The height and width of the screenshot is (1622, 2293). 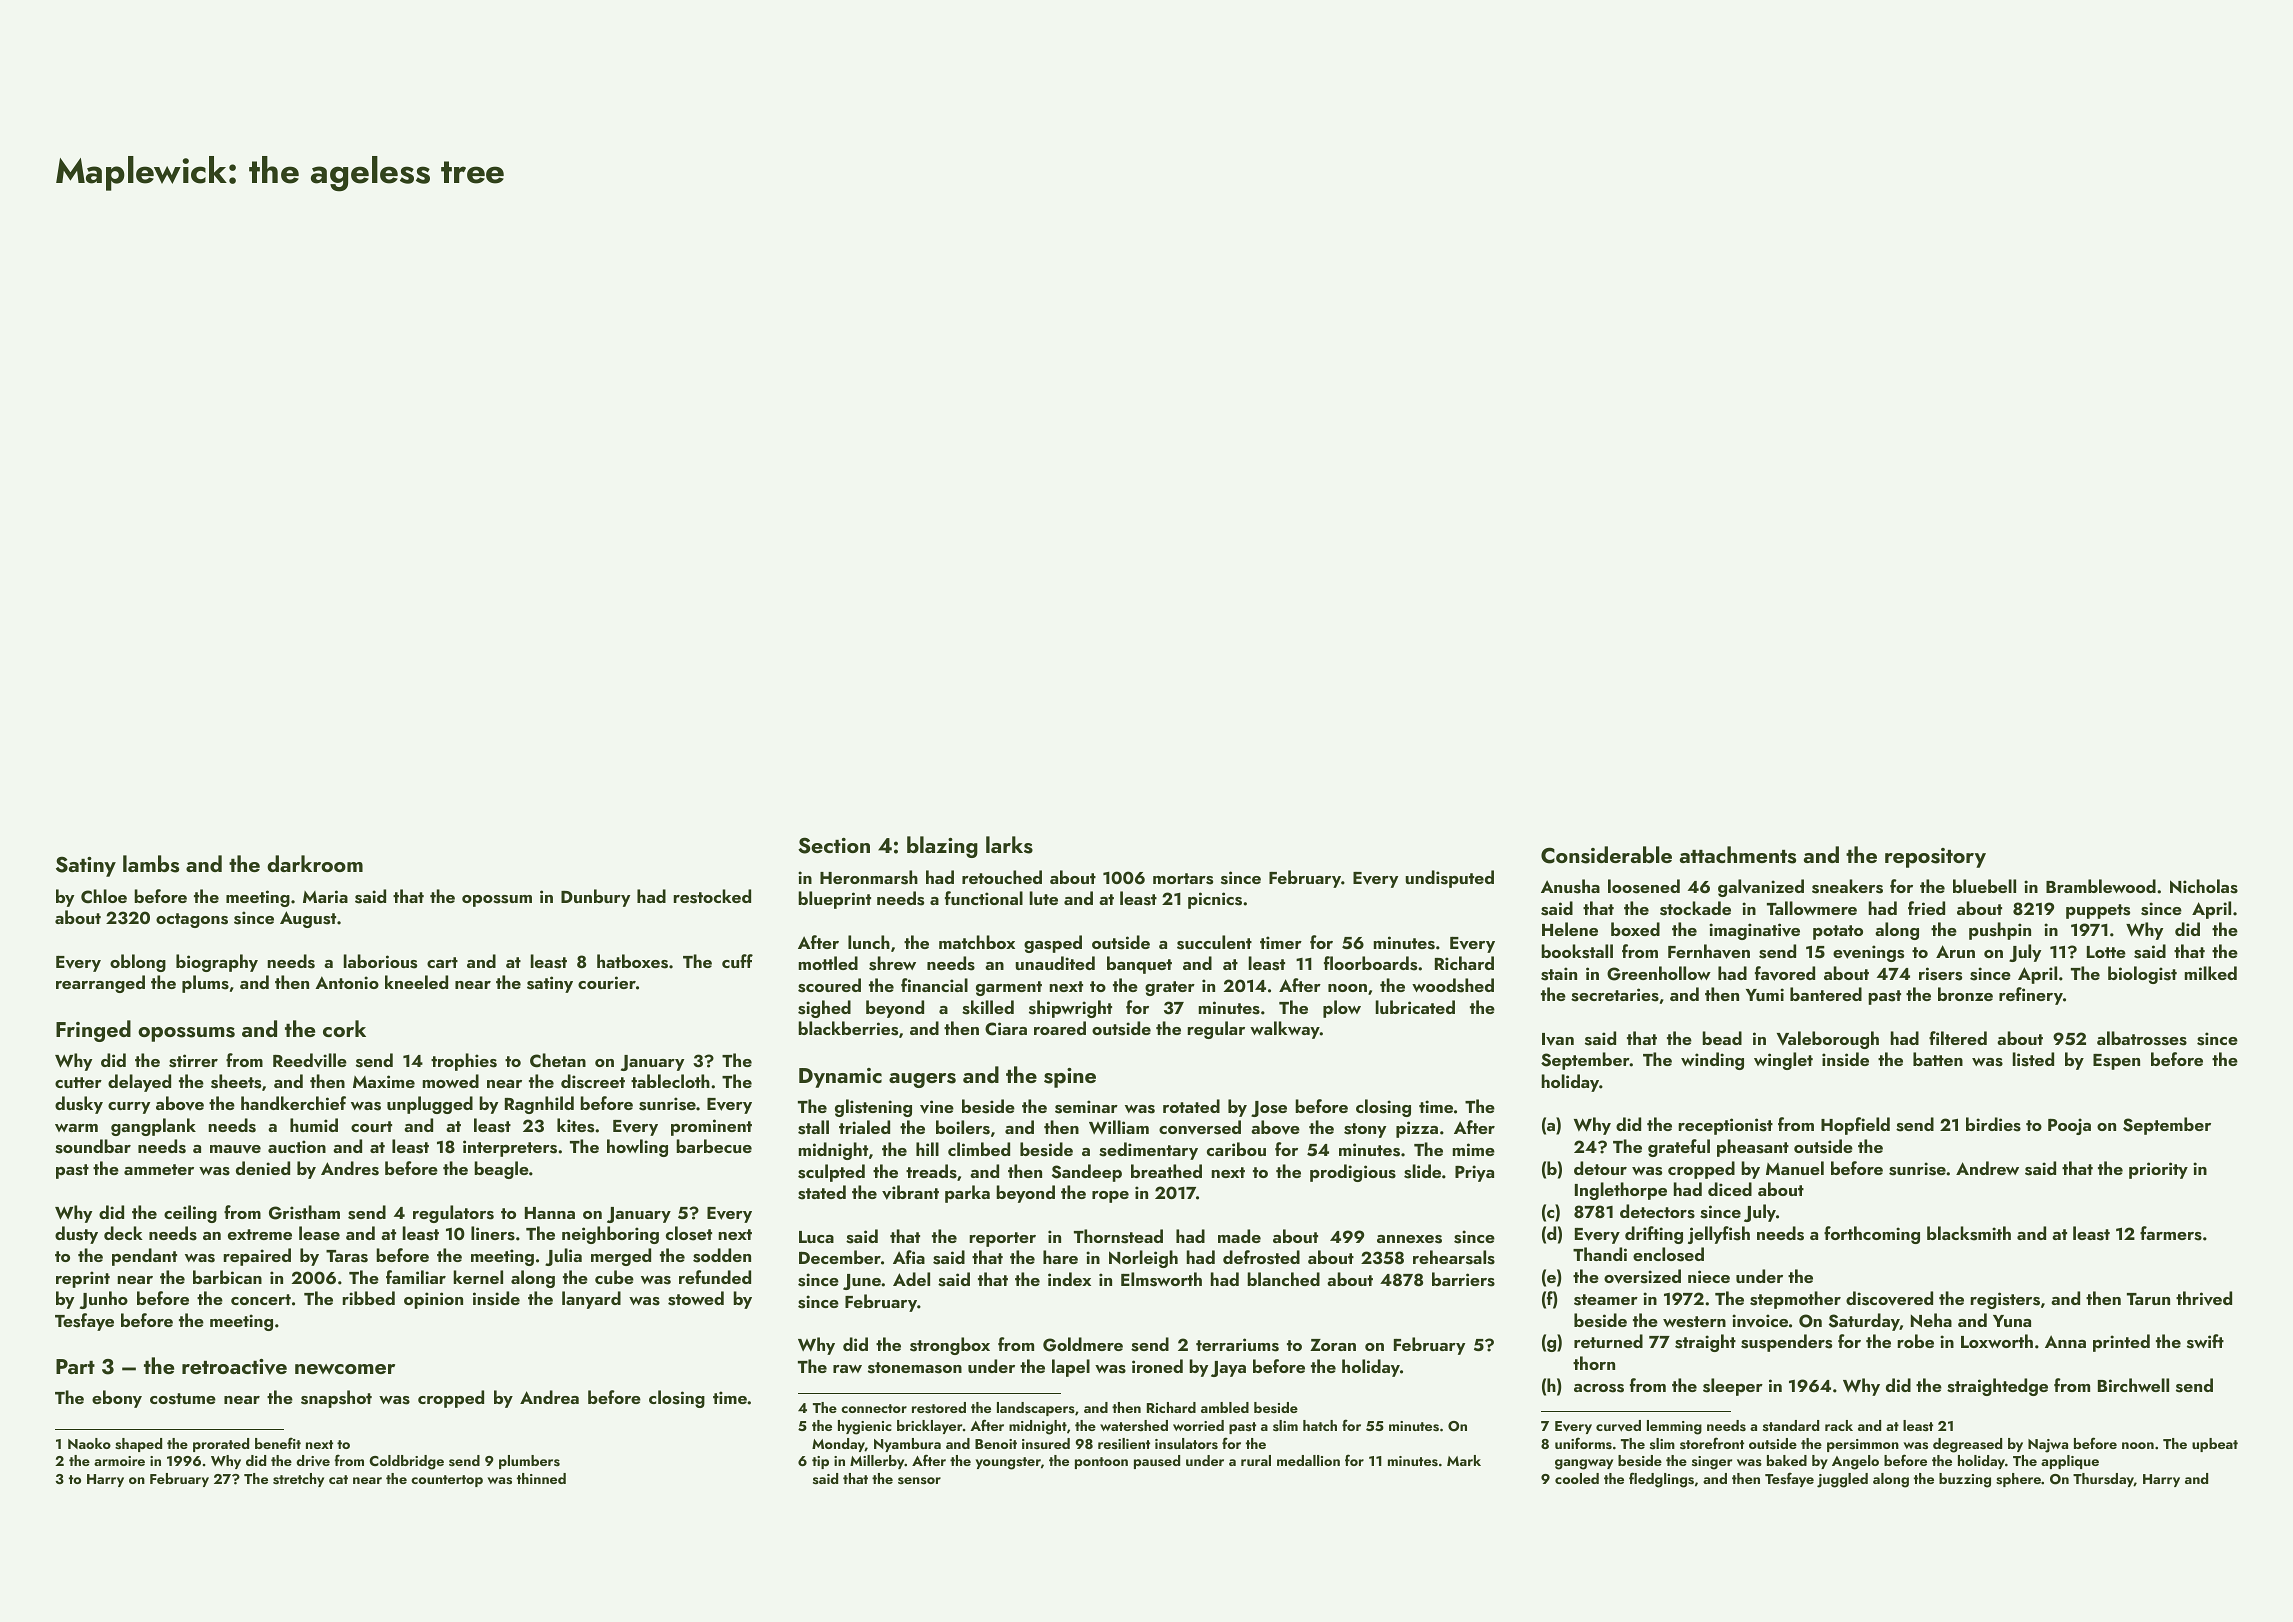 What do you see at coordinates (1864, 1322) in the screenshot?
I see `Saturday` at bounding box center [1864, 1322].
